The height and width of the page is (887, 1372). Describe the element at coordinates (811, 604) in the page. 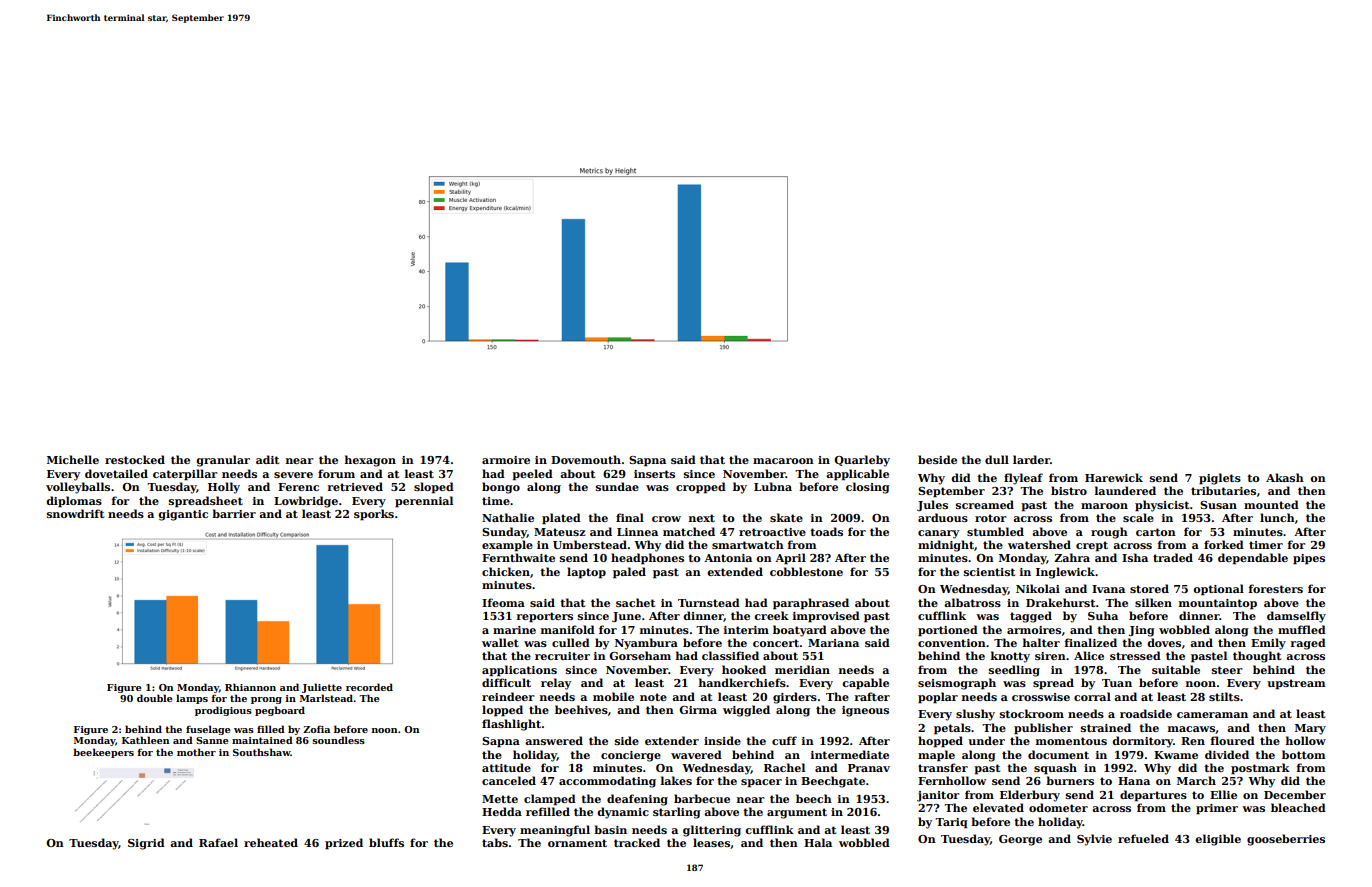

I see `paraphrased` at that location.
